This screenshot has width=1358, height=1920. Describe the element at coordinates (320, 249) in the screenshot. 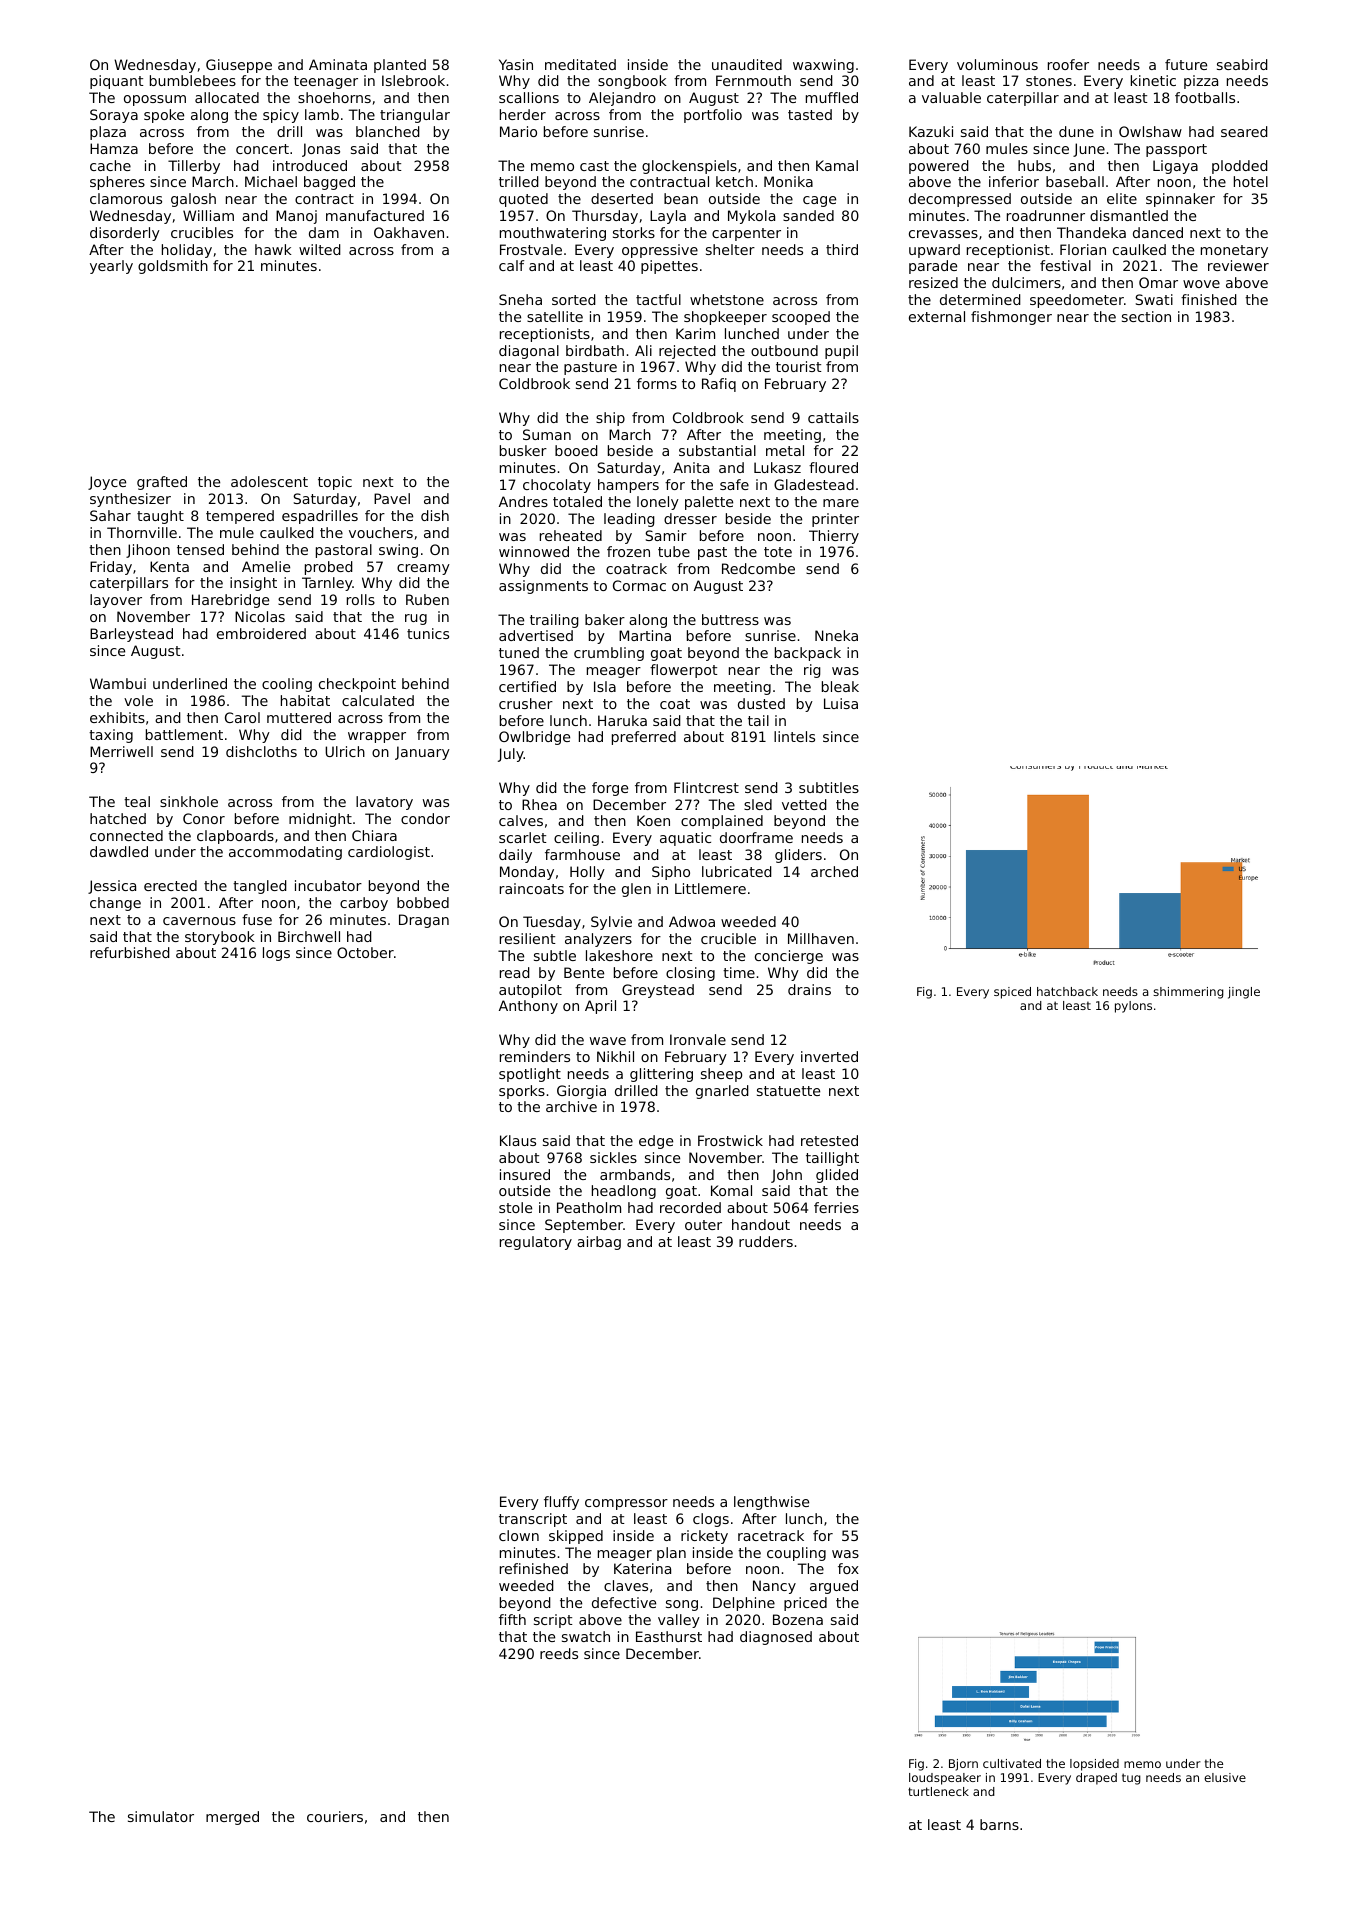

I see `wilted` at that location.
